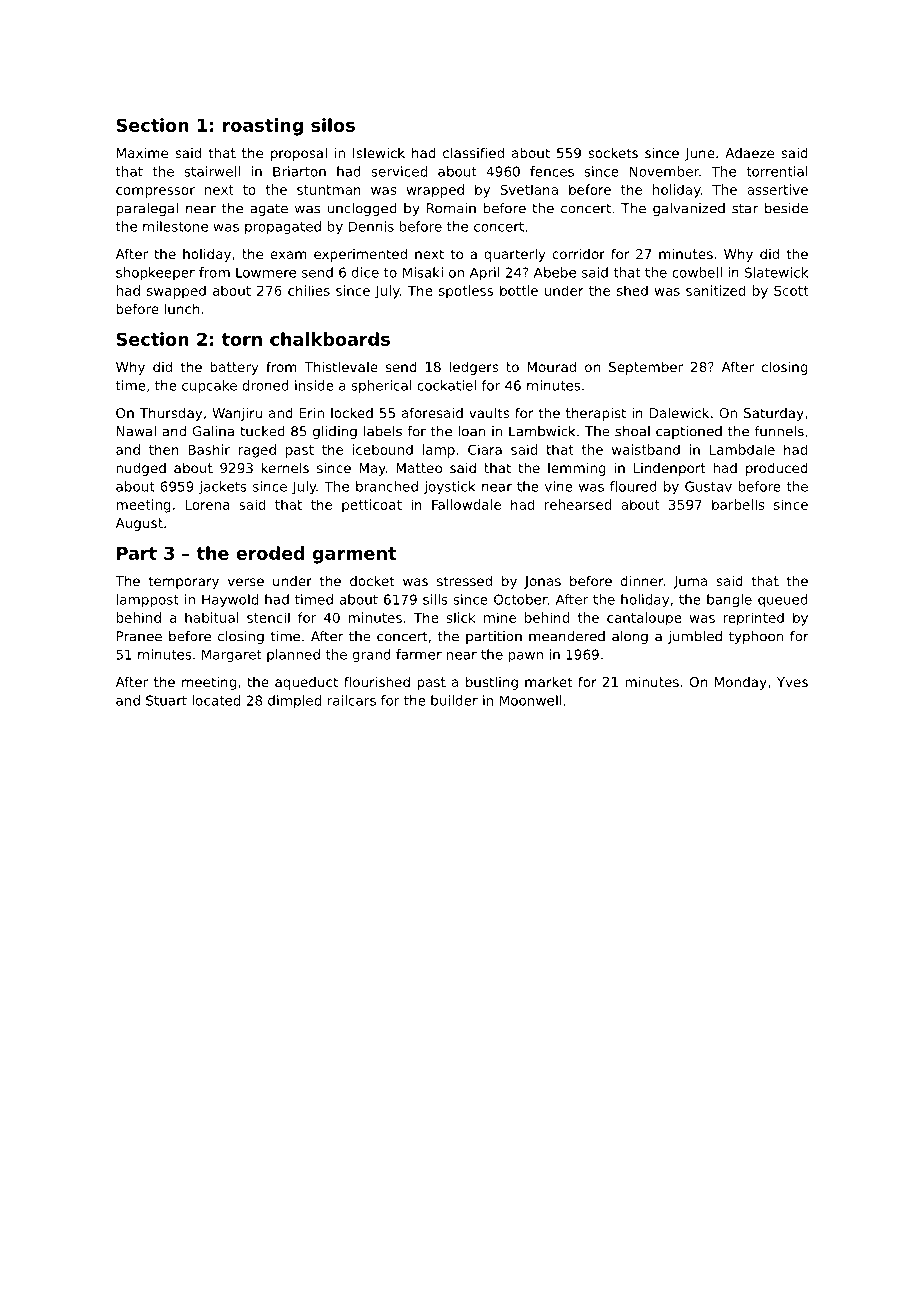 The image size is (924, 1308). What do you see at coordinates (270, 553) in the screenshot?
I see `eroded` at bounding box center [270, 553].
